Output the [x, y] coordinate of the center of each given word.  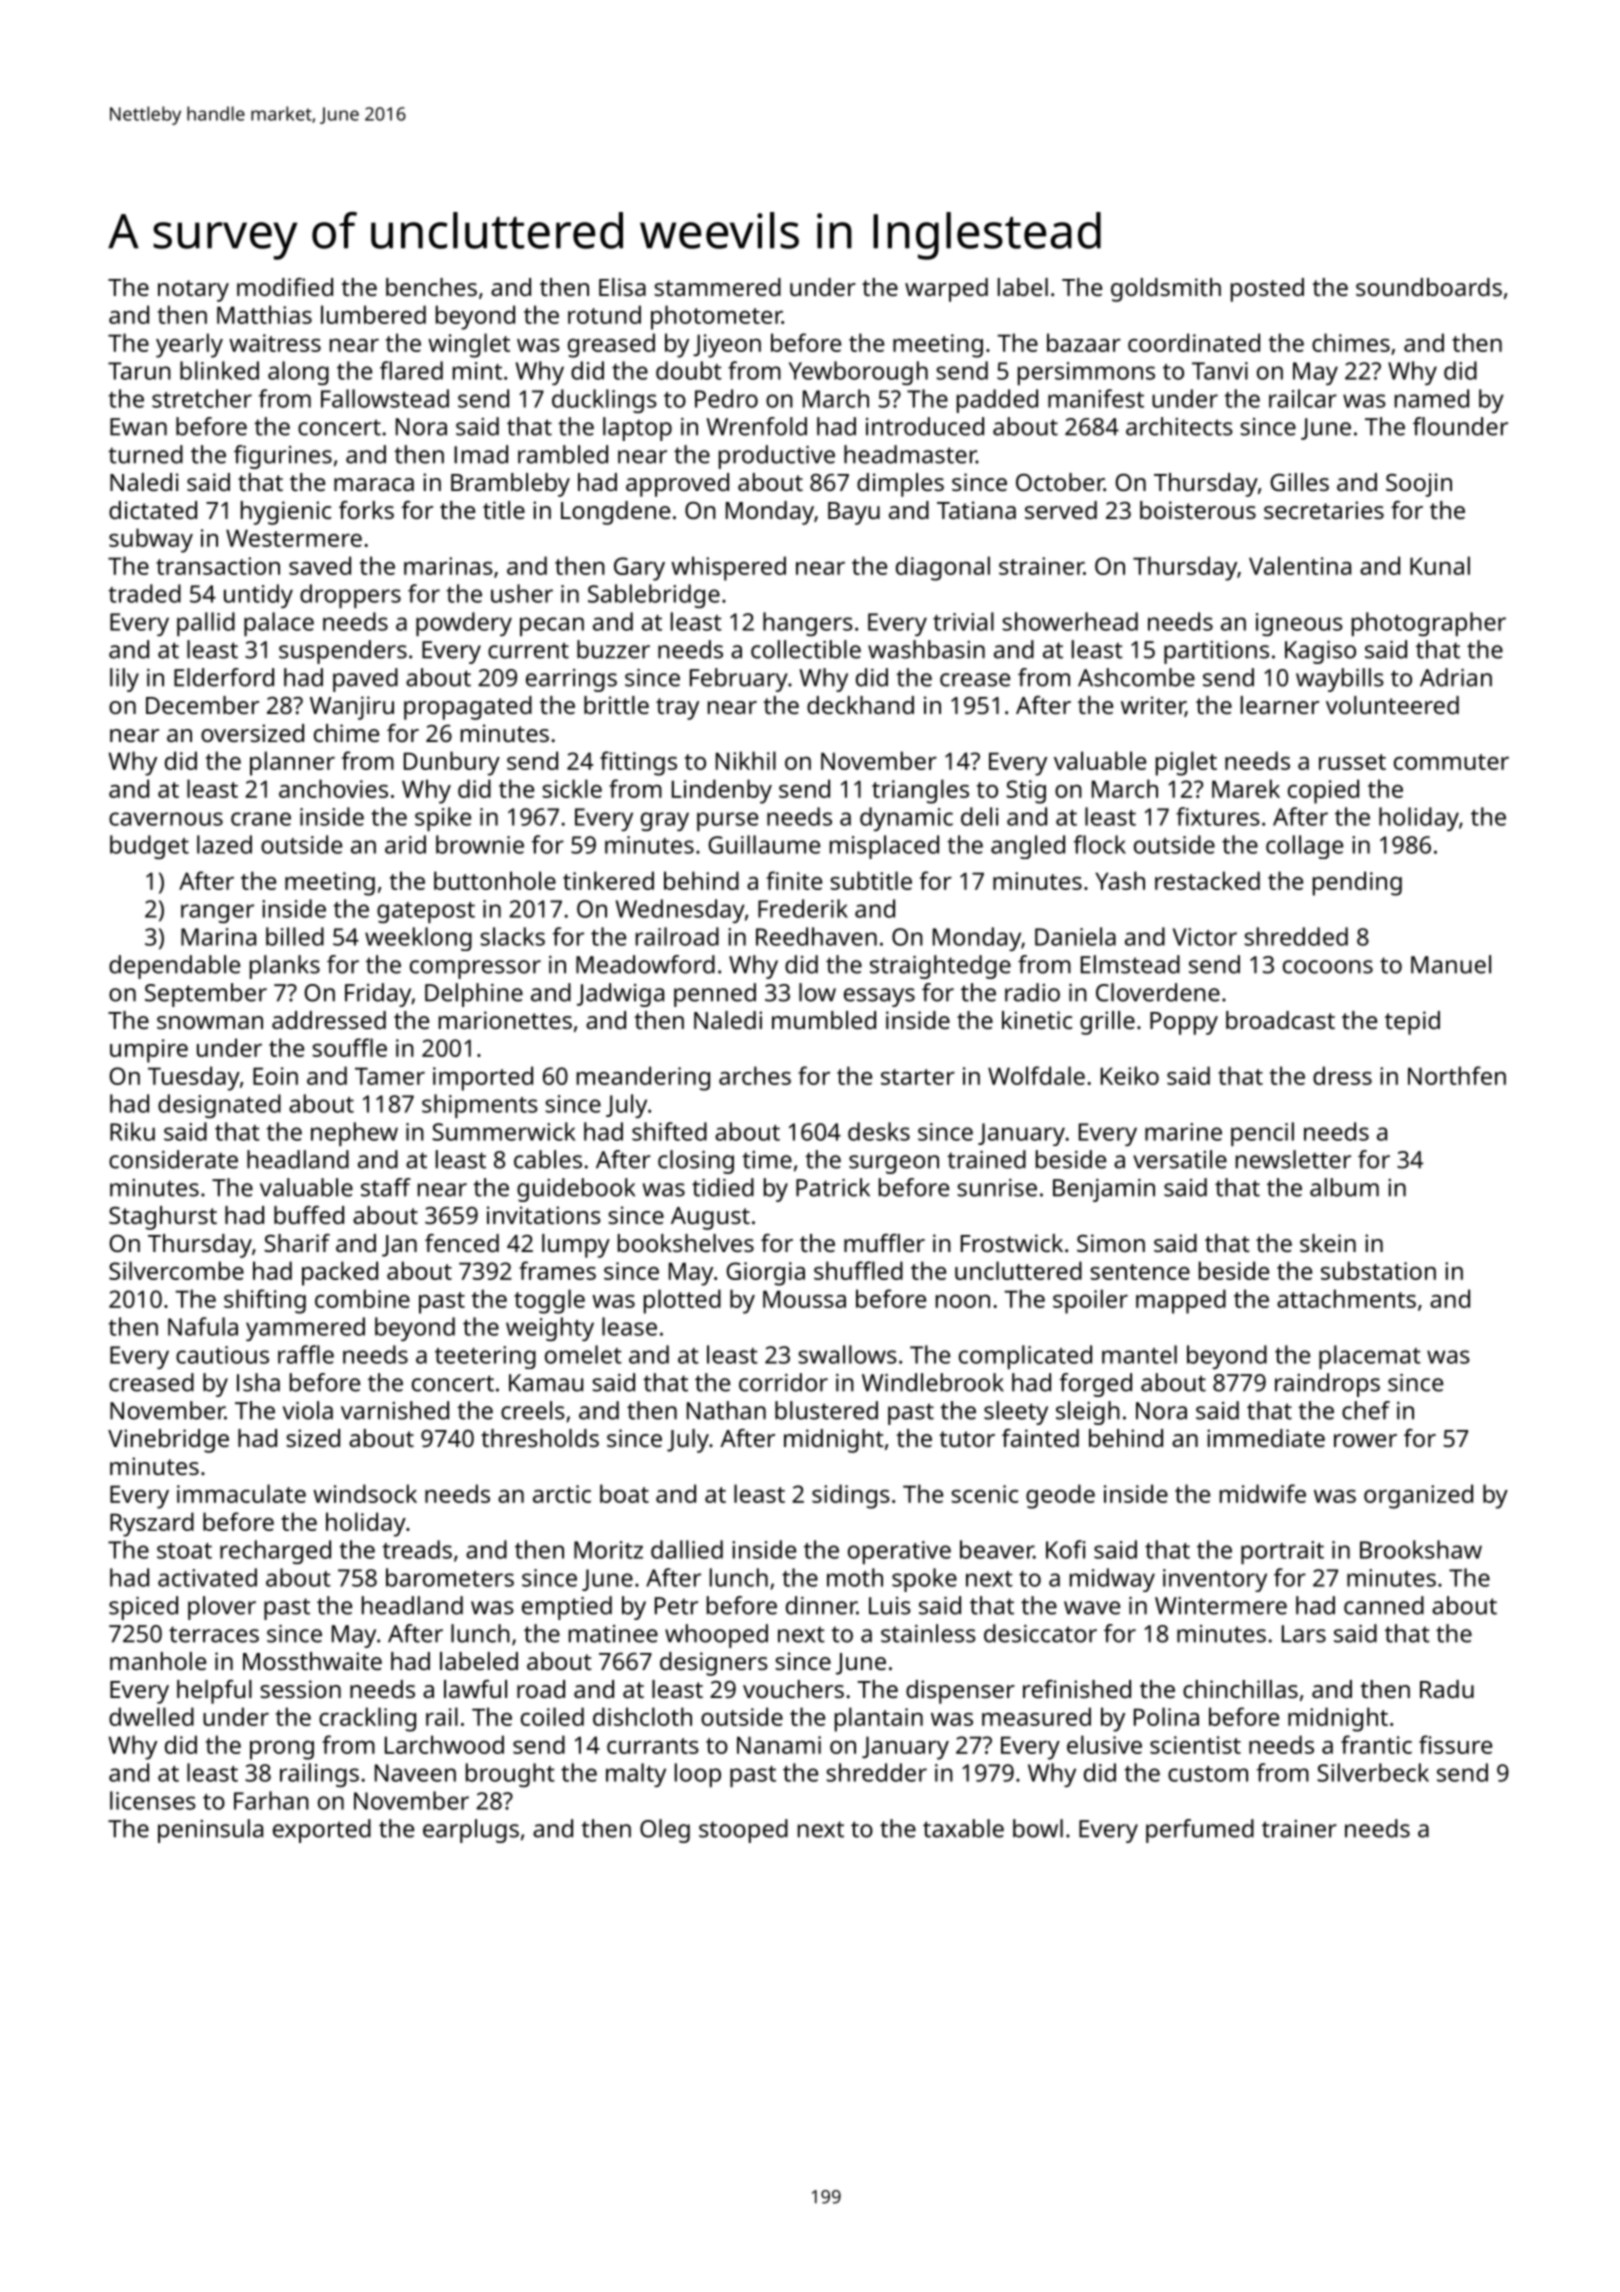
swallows [847, 1354]
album [1344, 1187]
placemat [1370, 1357]
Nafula [203, 1326]
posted [1267, 290]
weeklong [418, 939]
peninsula [210, 1831]
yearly [189, 345]
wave [1092, 1608]
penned [715, 995]
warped [946, 290]
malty [636, 1775]
